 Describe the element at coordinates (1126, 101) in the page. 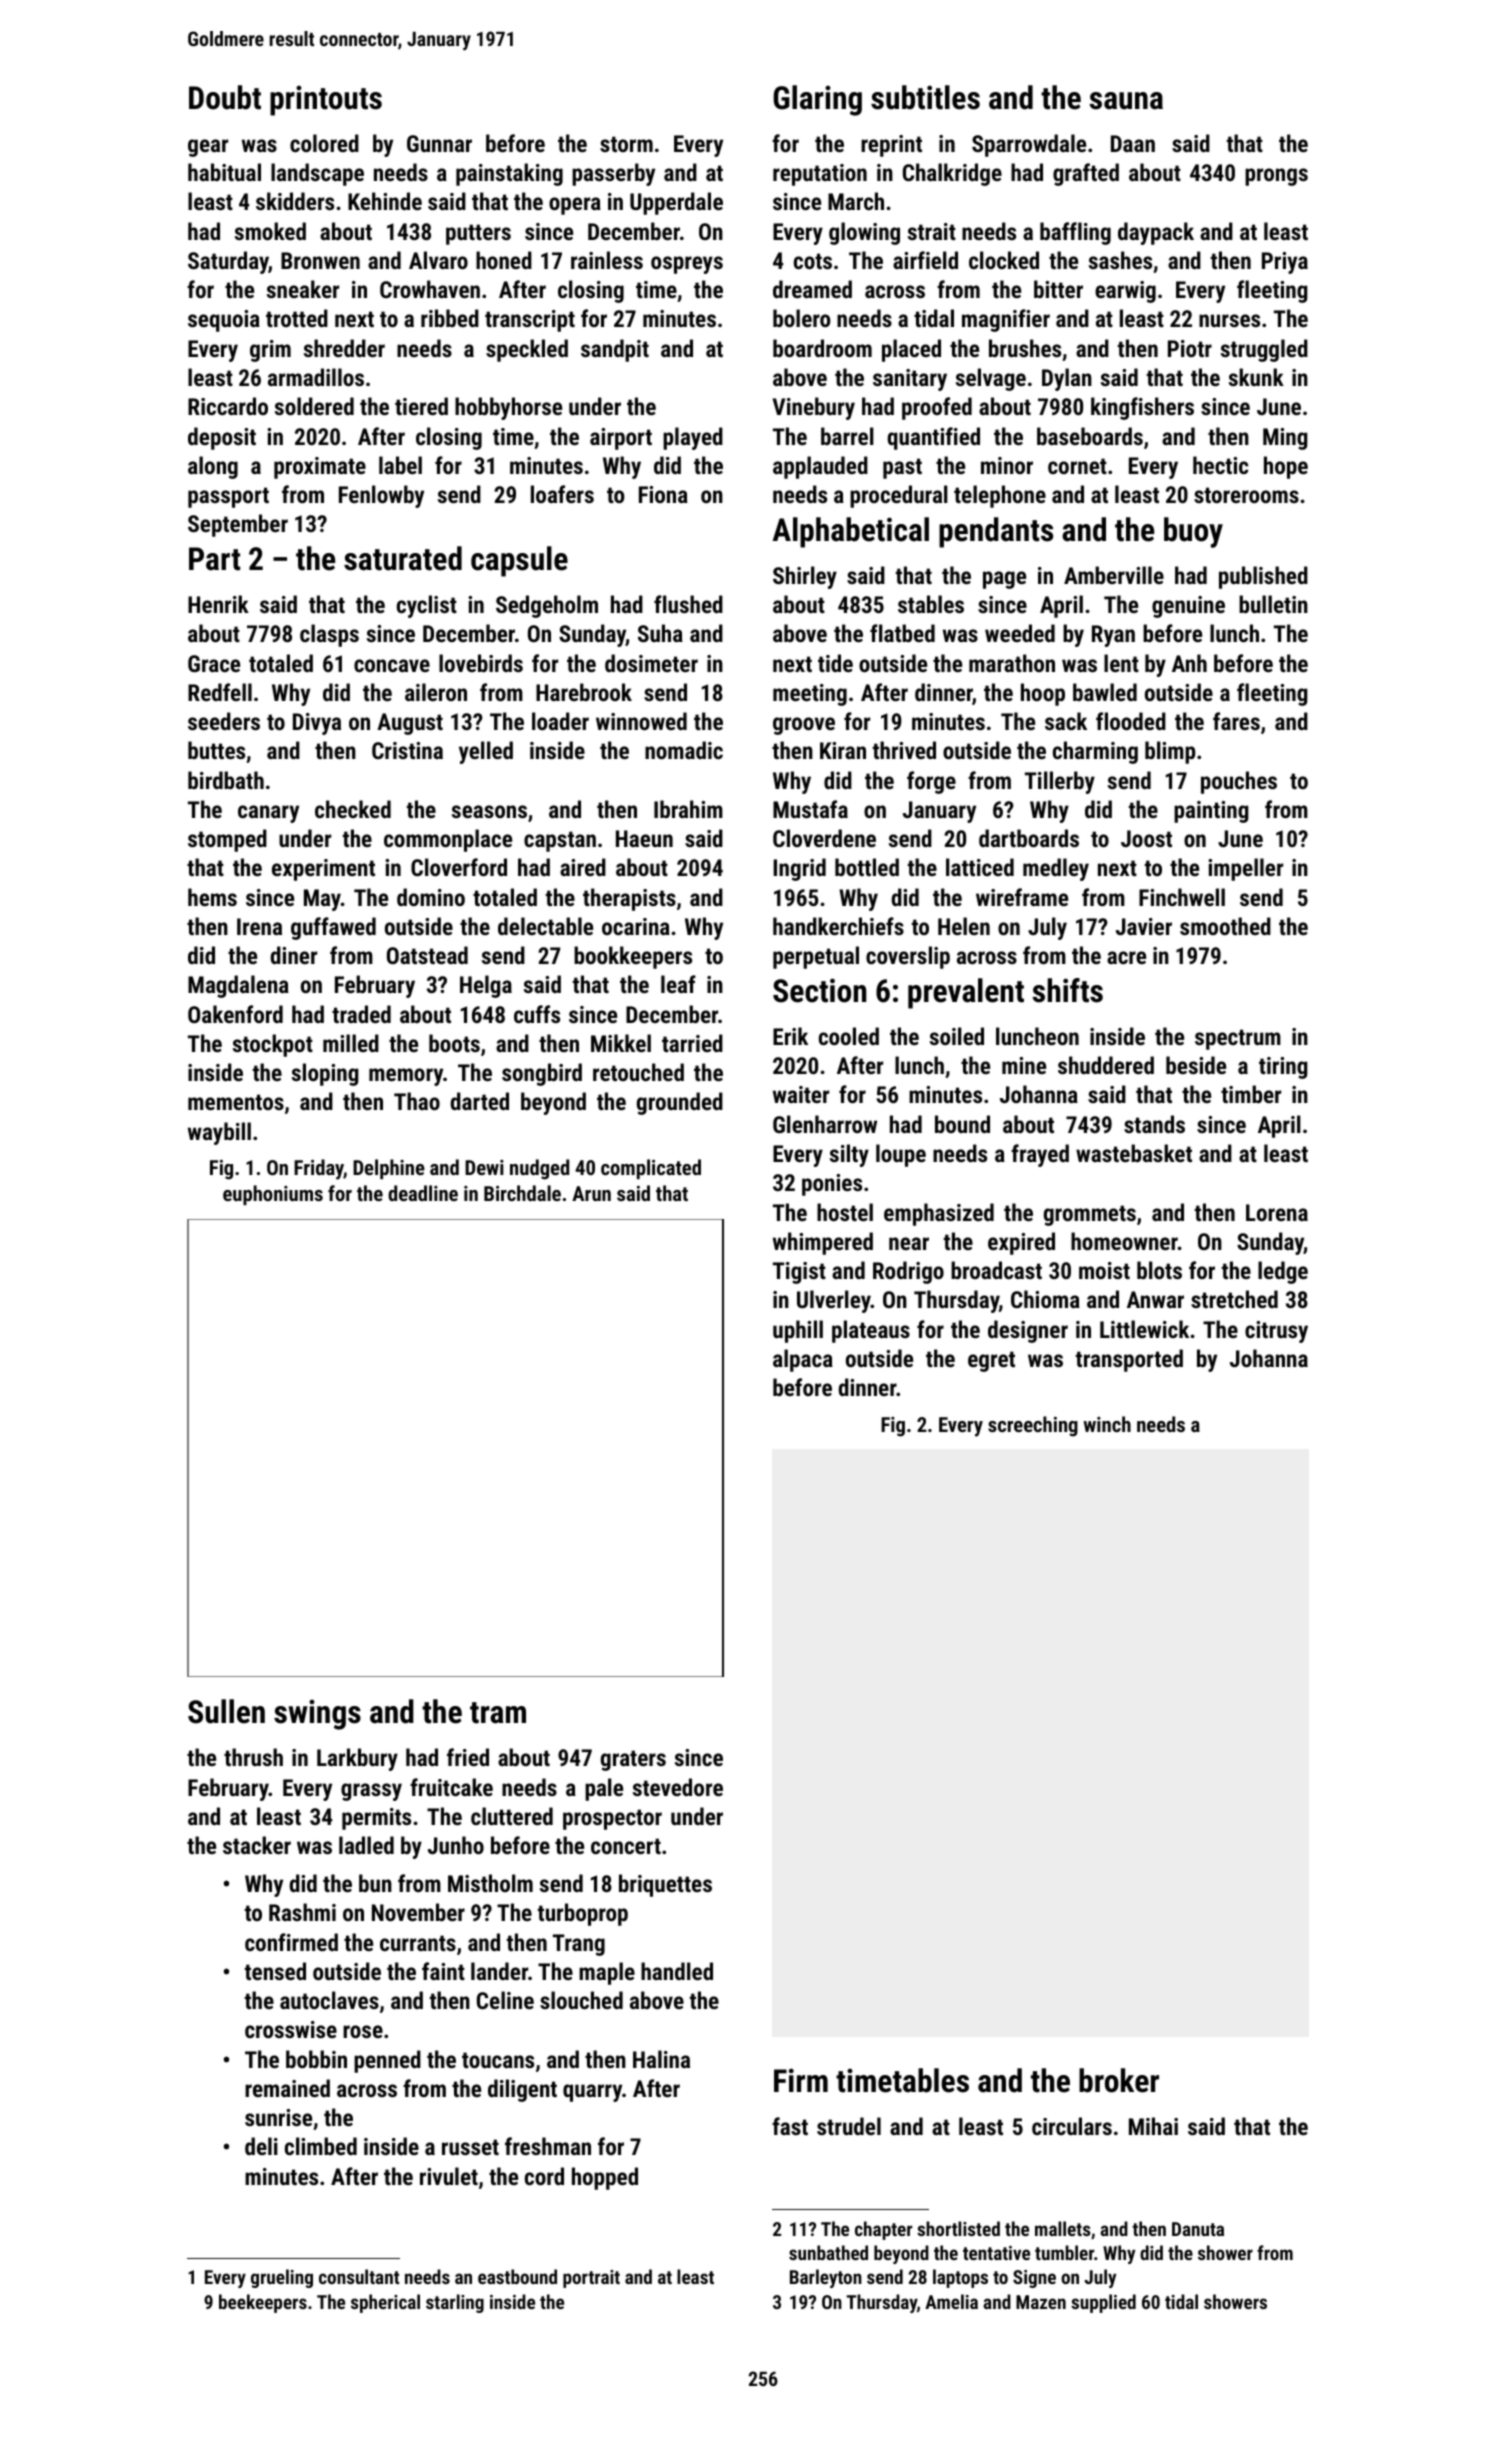

I see `sauna` at that location.
